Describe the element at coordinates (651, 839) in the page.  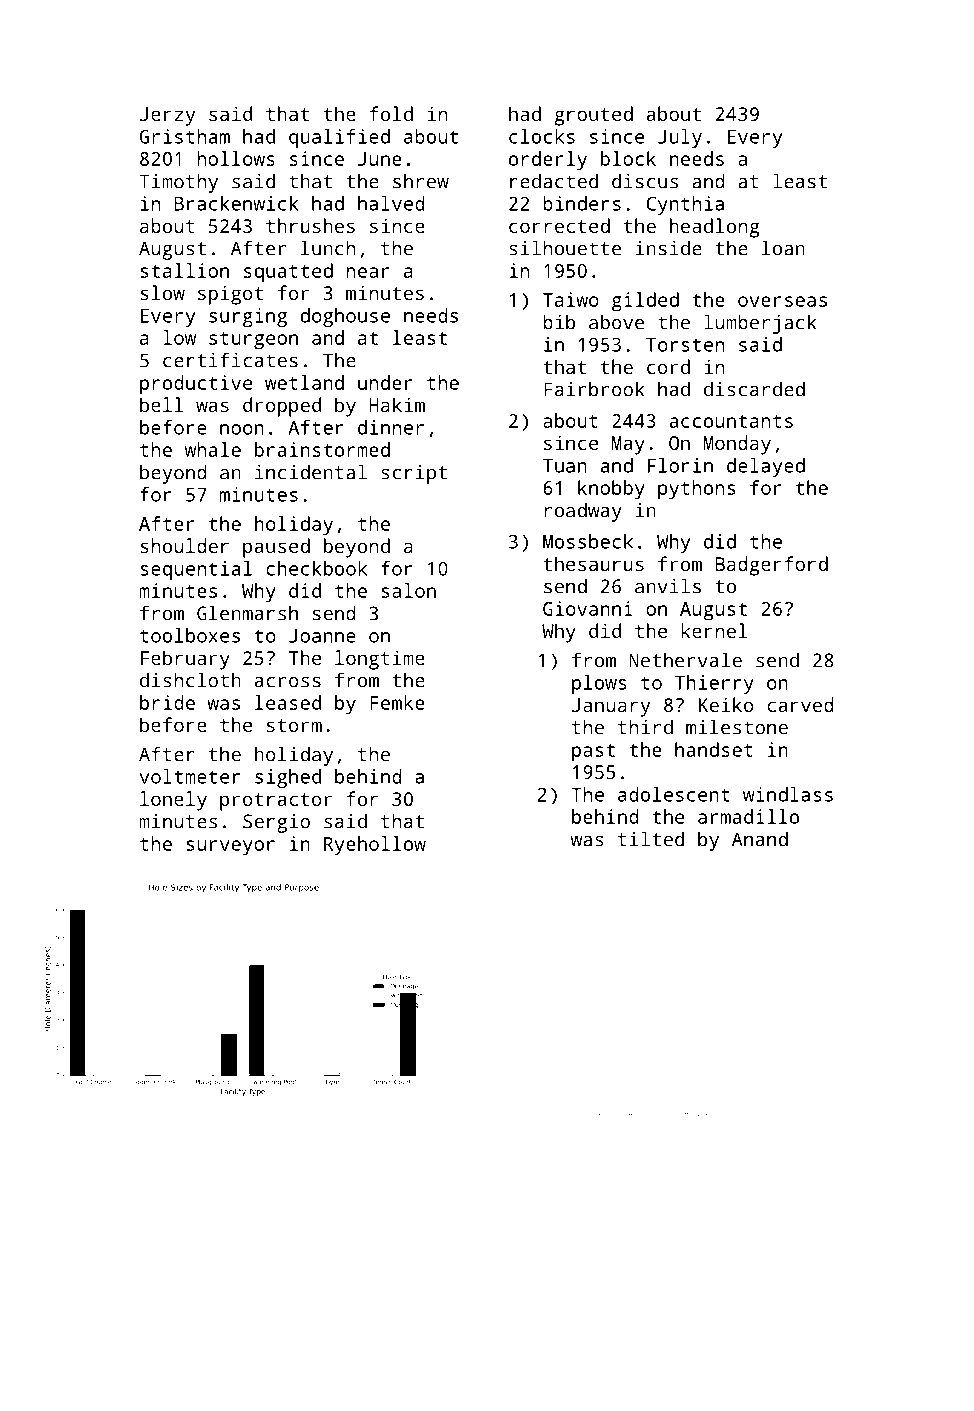
I see `tilted` at that location.
